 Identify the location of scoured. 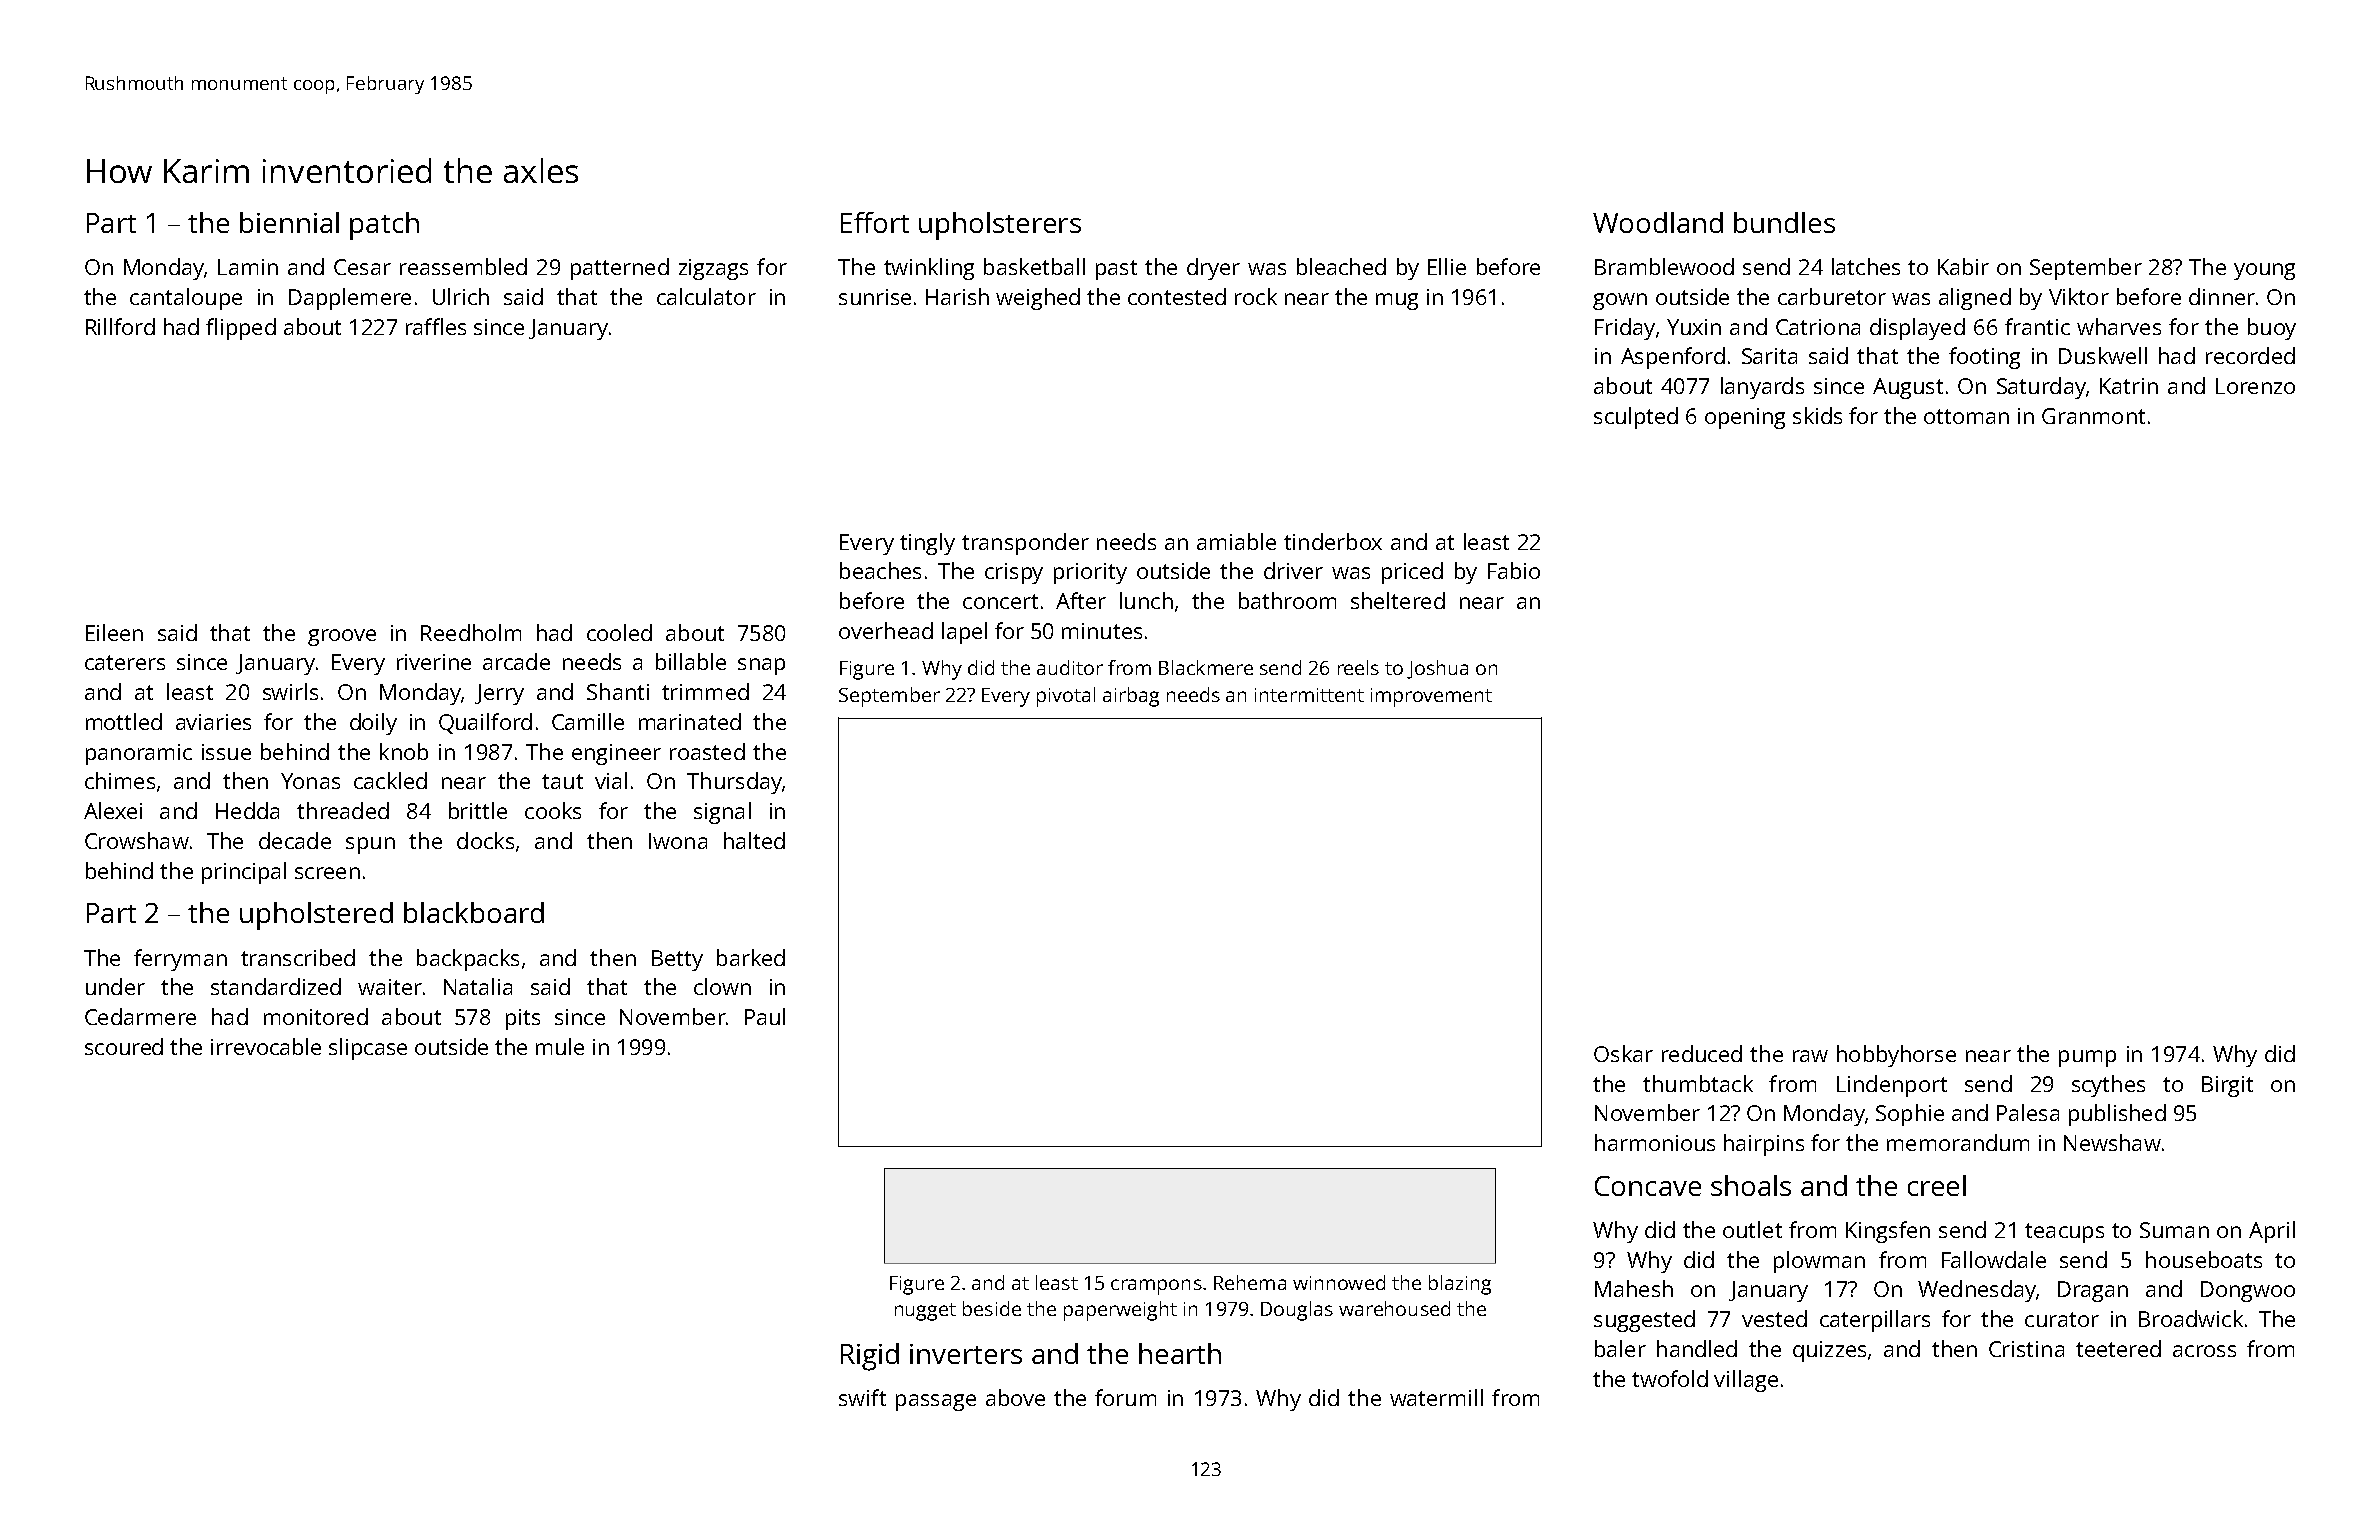
(124, 1046).
